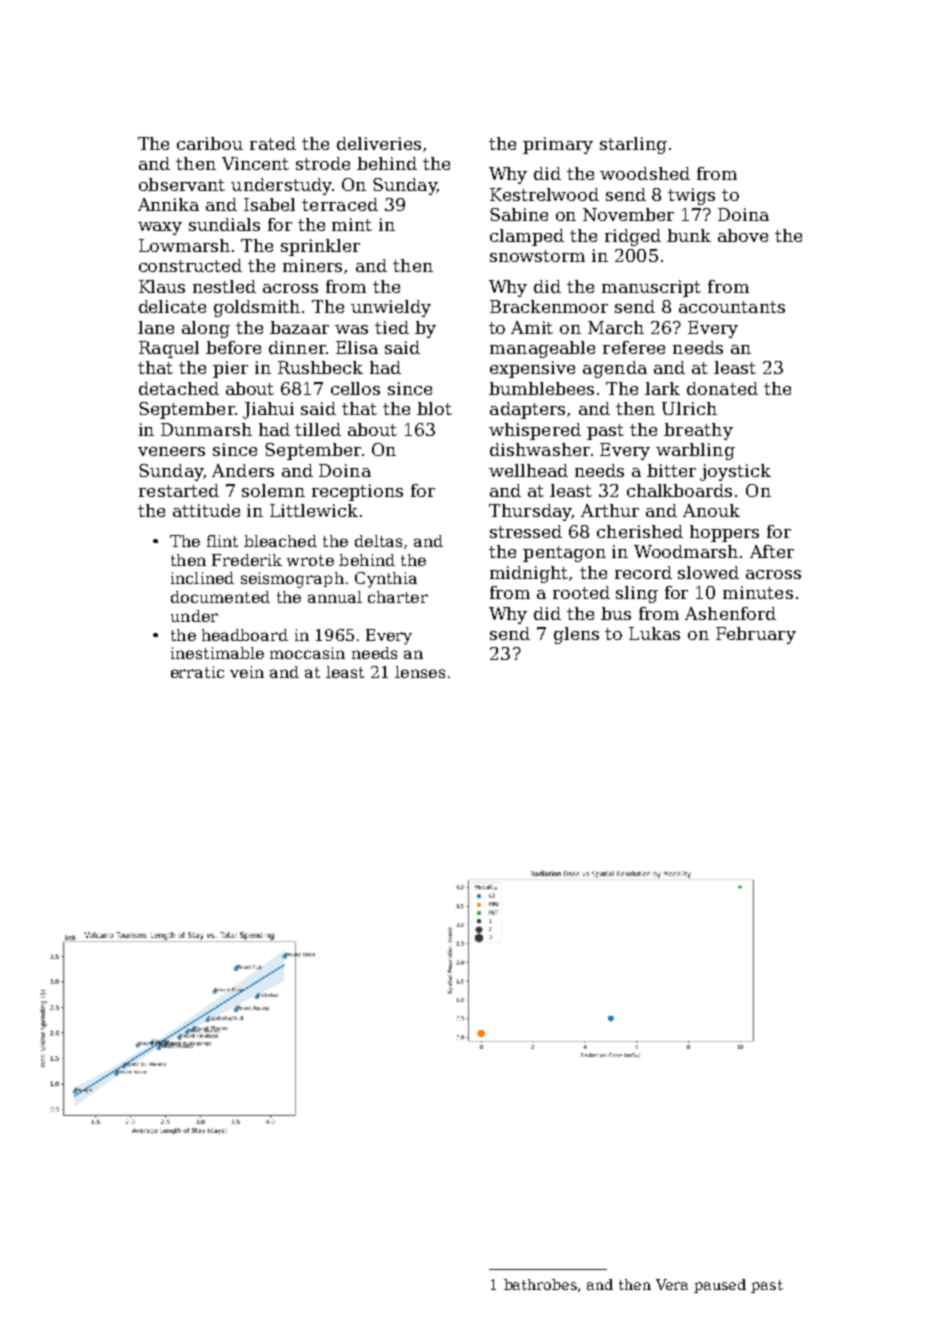 The width and height of the page is (942, 1338). I want to click on bathrobes, so click(540, 1284).
